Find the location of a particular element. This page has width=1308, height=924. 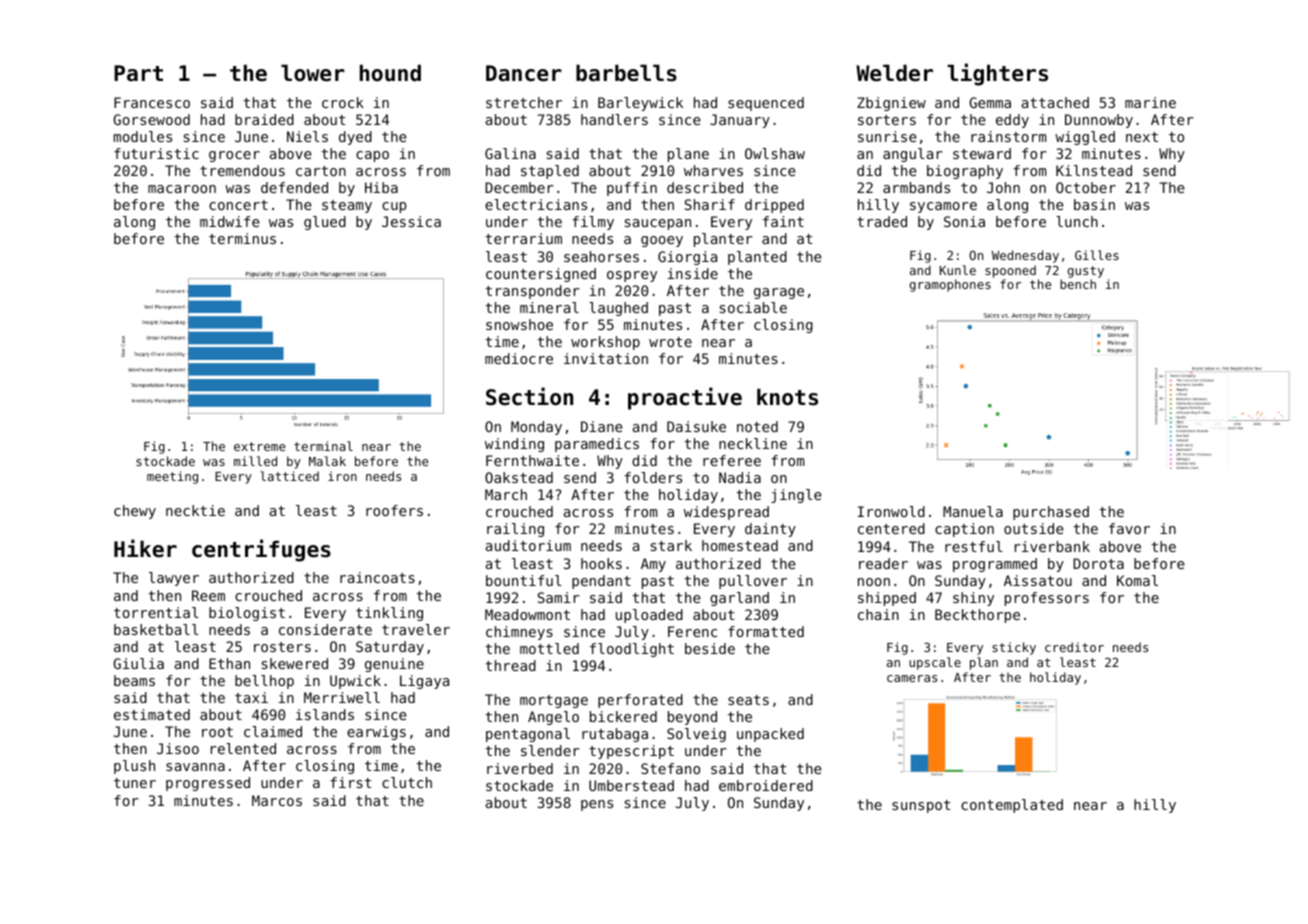

auditorium is located at coordinates (528, 545).
